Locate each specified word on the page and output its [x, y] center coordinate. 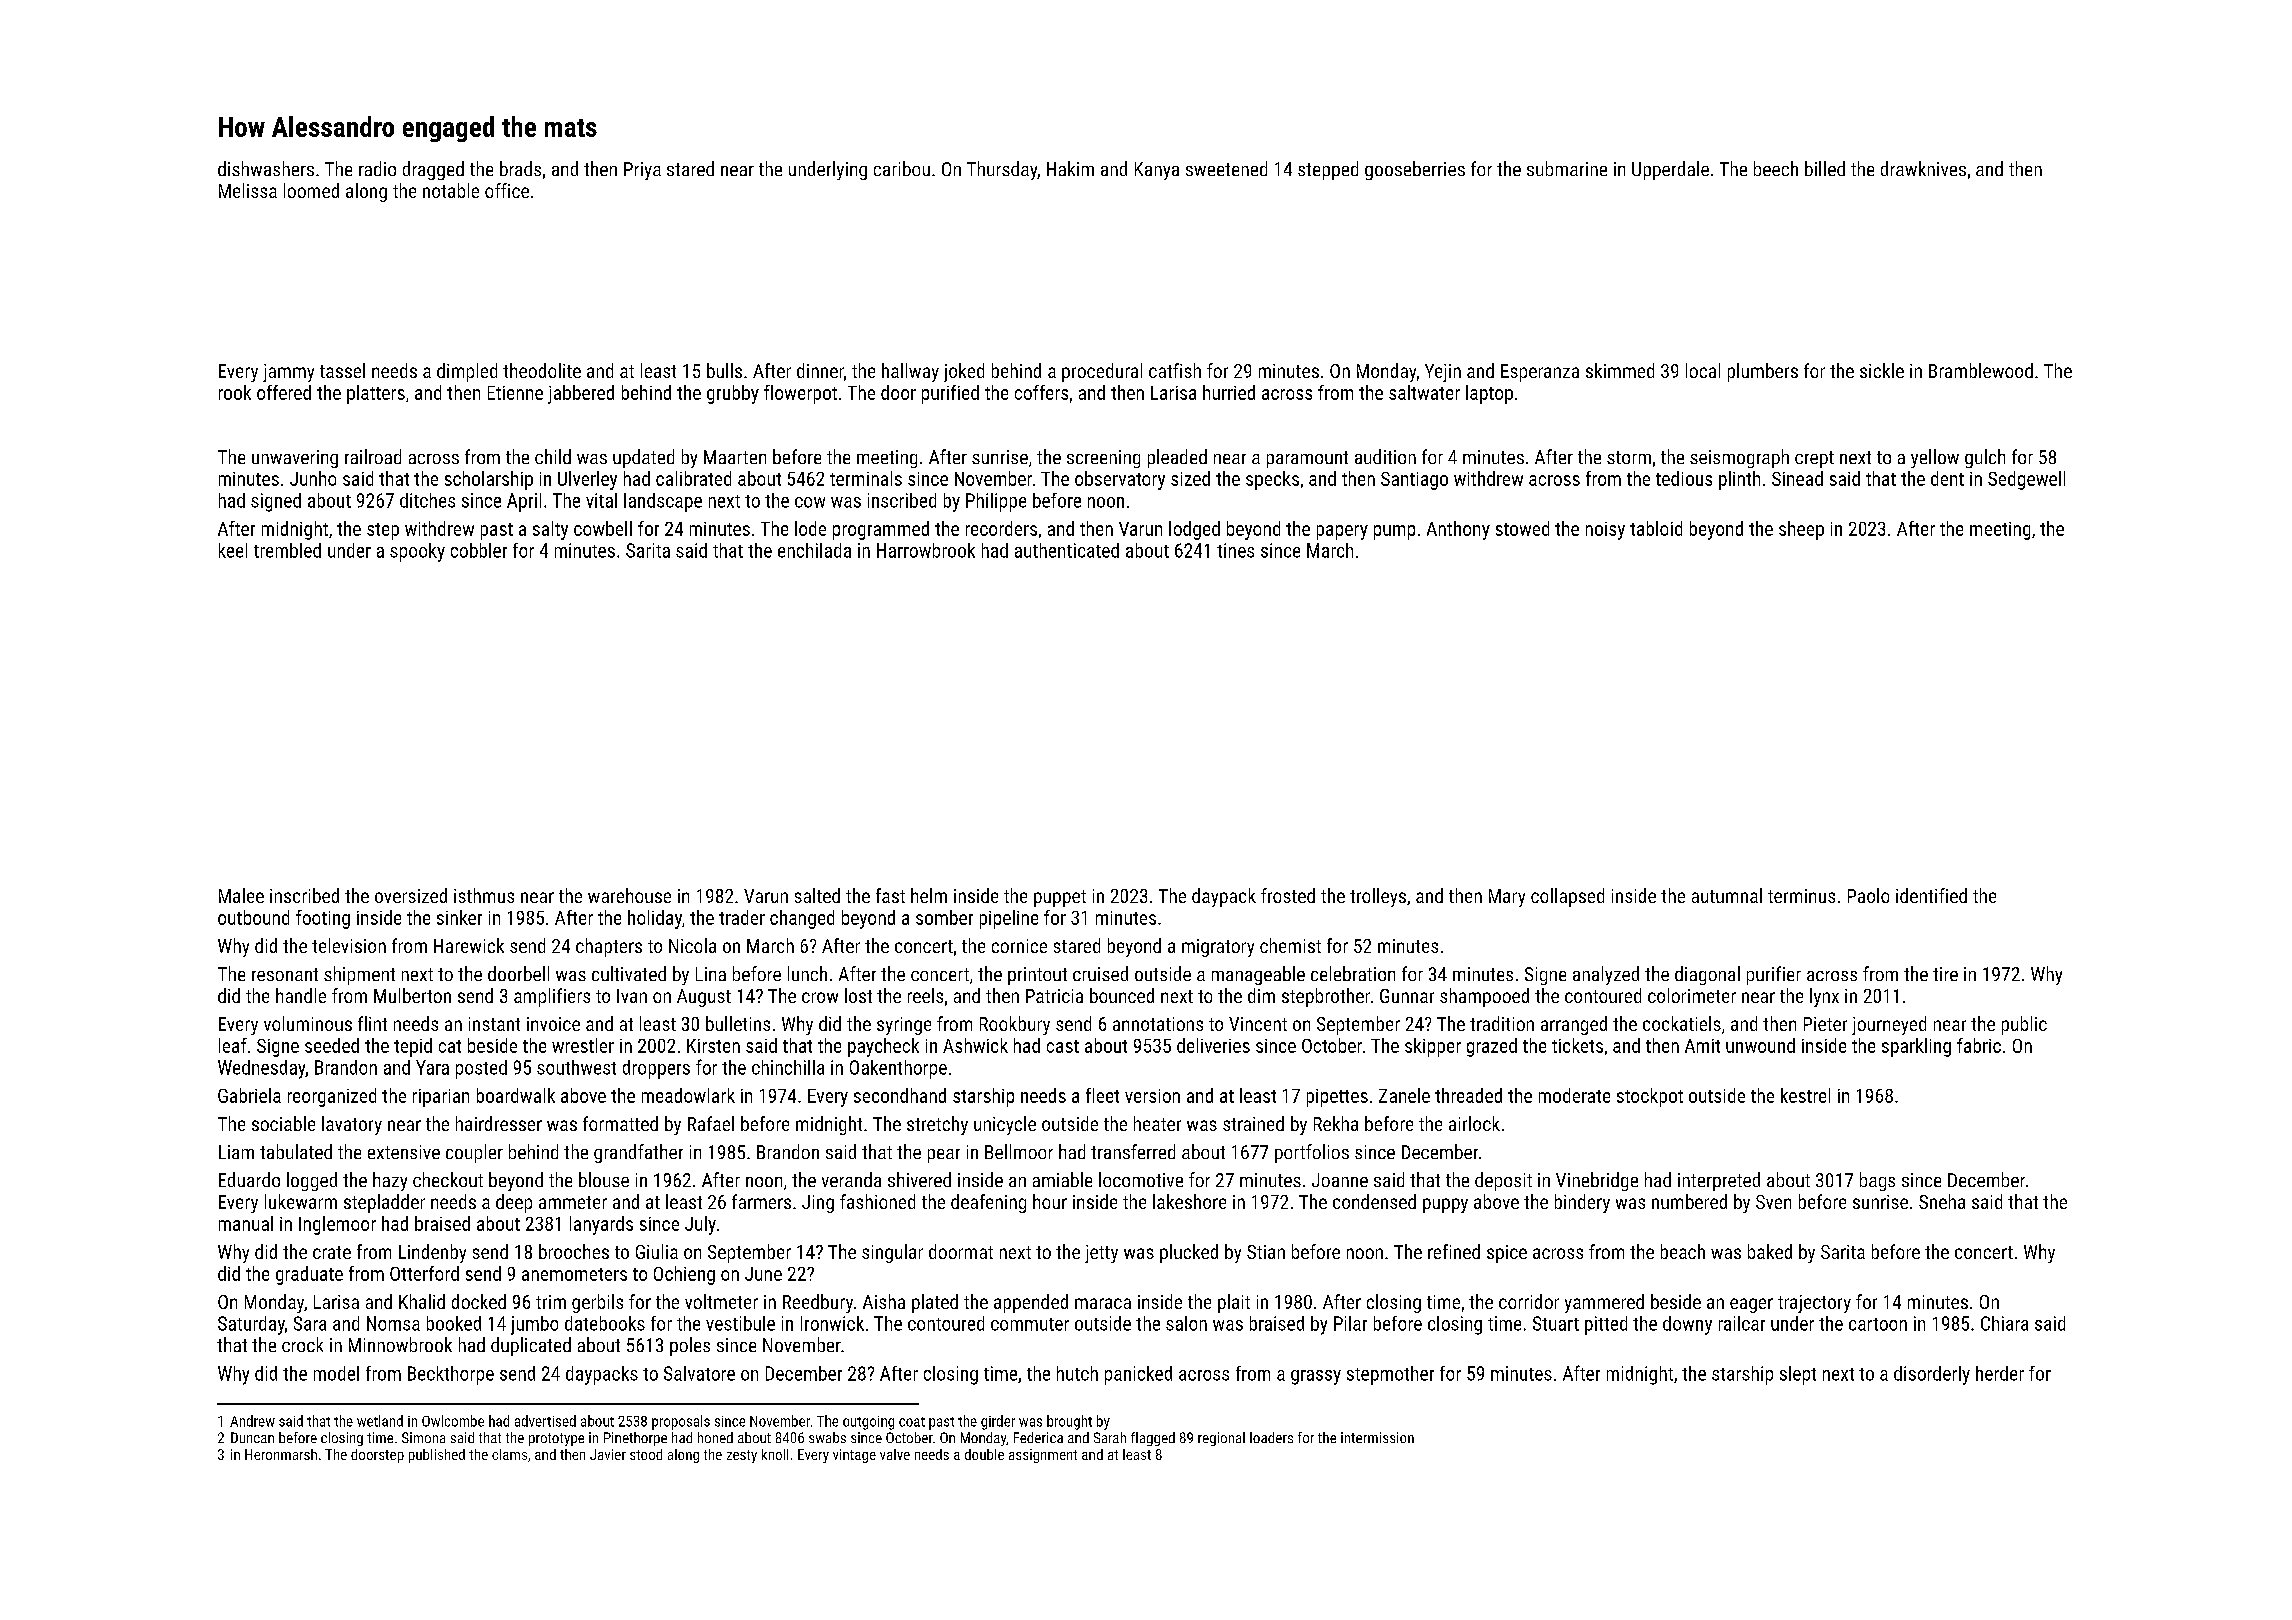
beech [1776, 168]
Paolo [1868, 895]
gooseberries [1415, 170]
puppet [1060, 898]
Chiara [2004, 1323]
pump [1394, 532]
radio [377, 168]
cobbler [479, 550]
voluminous [308, 1023]
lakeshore [1189, 1201]
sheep [1801, 530]
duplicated [531, 1346]
